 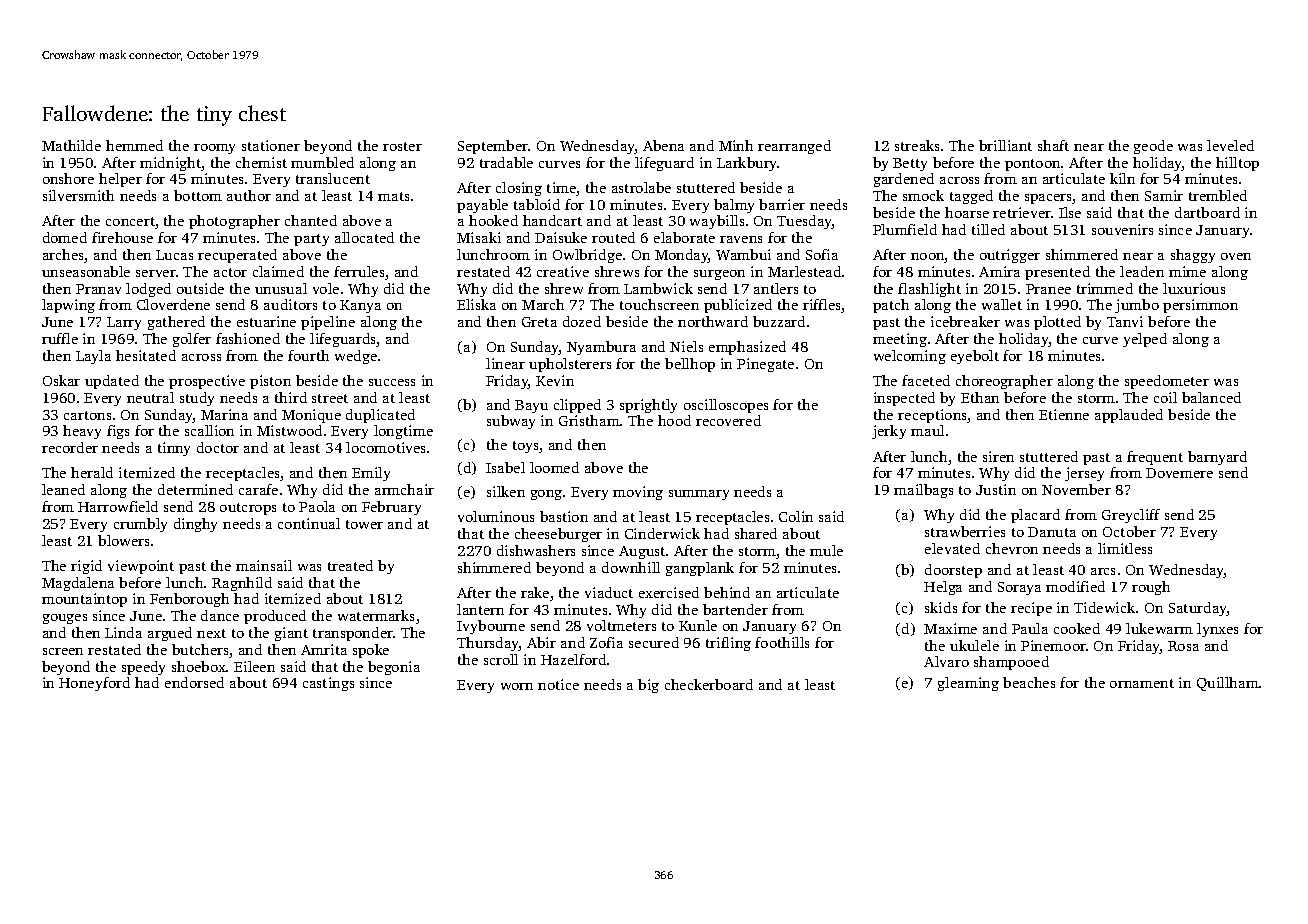 What do you see at coordinates (1228, 684) in the page?
I see `Quillham` at bounding box center [1228, 684].
